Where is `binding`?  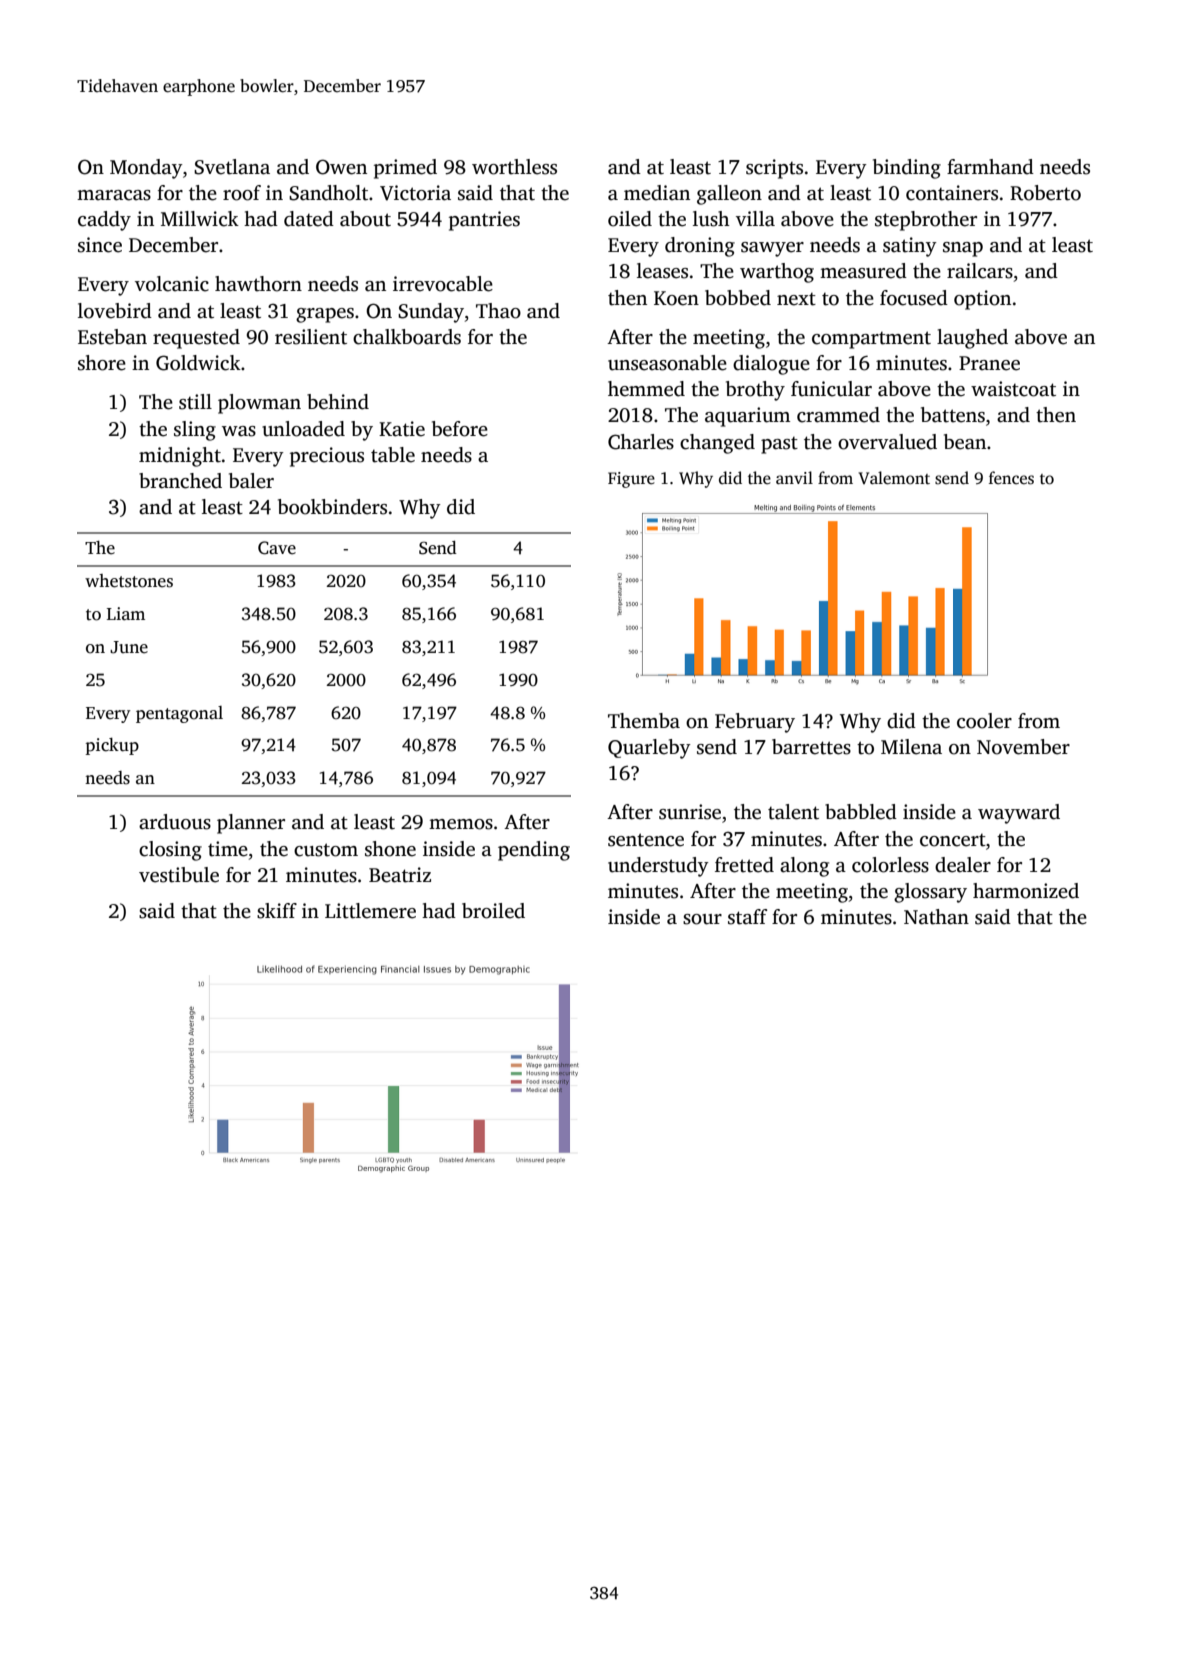 binding is located at coordinates (907, 169).
